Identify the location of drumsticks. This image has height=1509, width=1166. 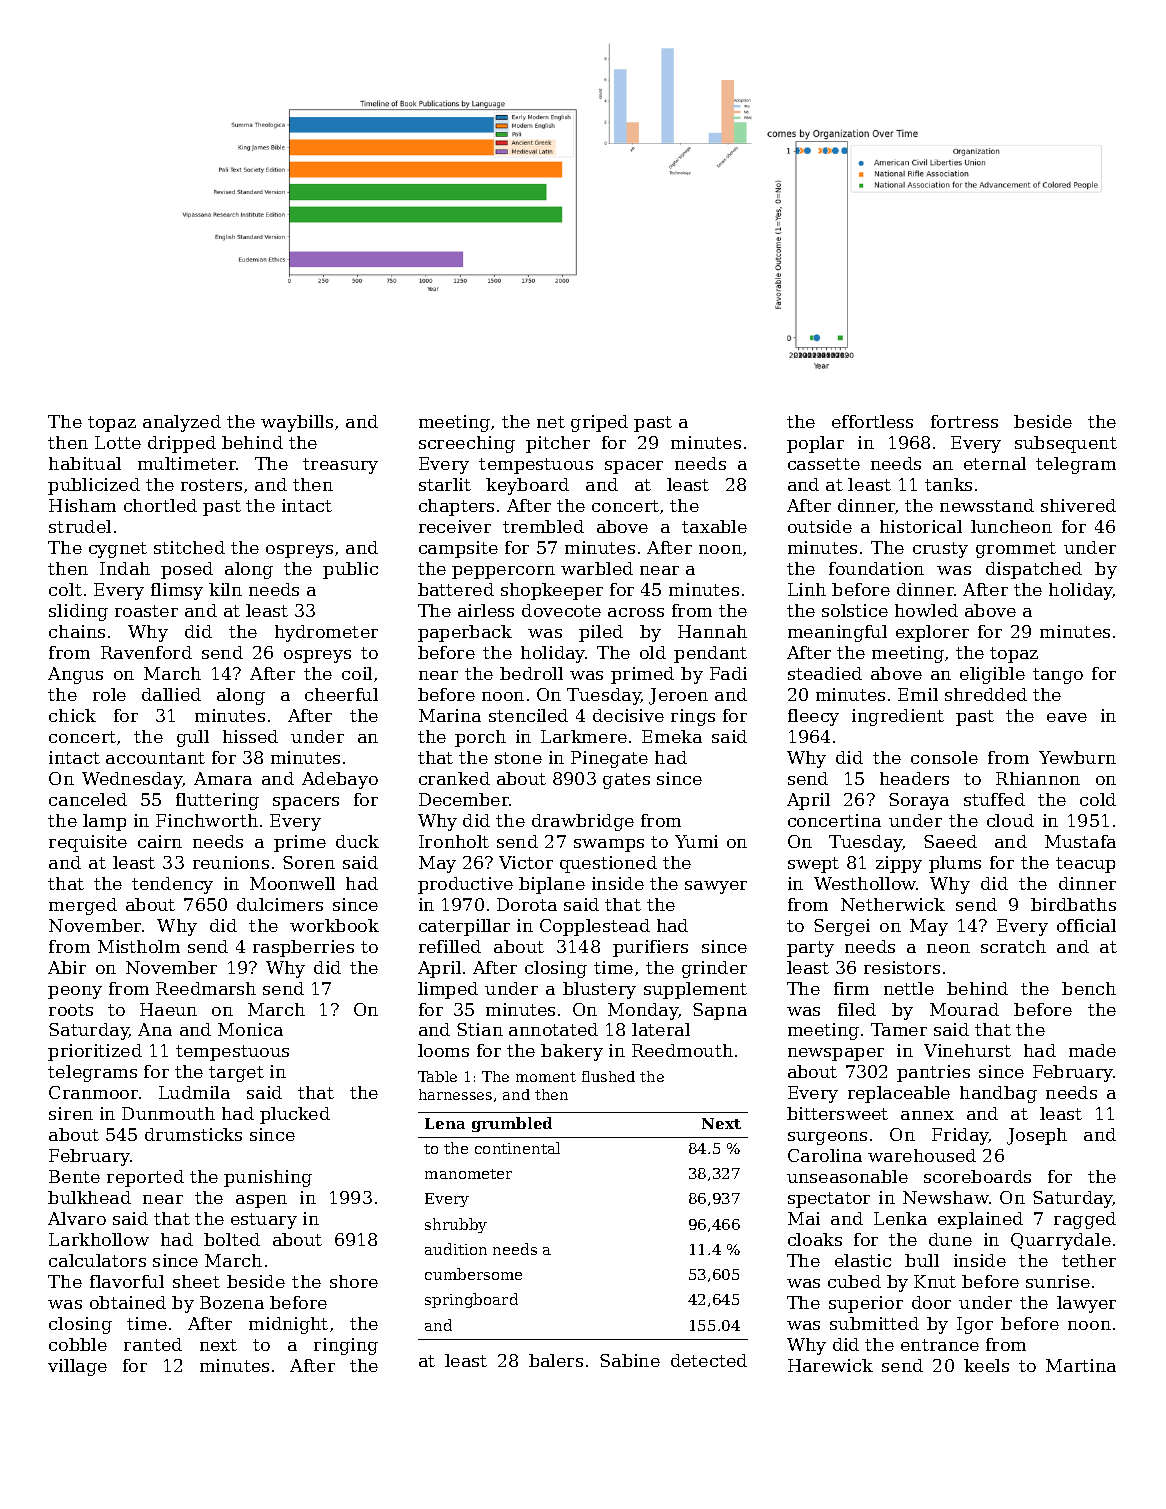
(193, 1134).
